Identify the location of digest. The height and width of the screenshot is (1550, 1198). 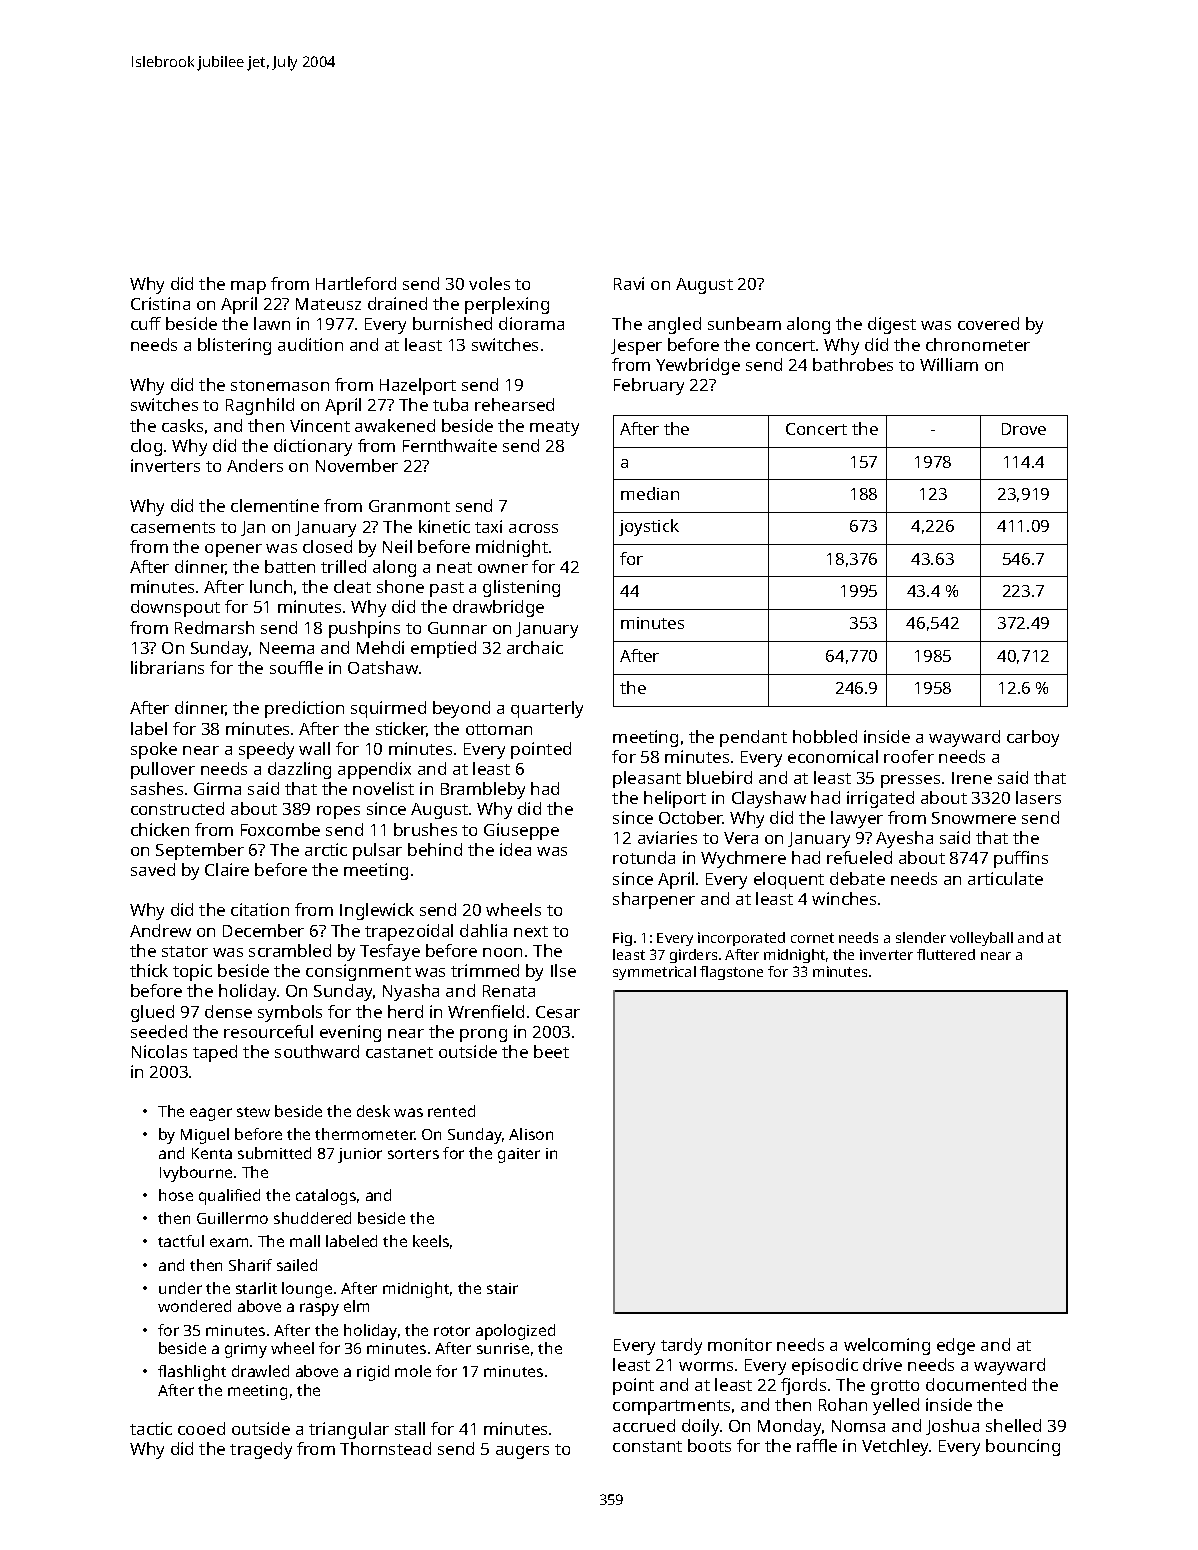
(892, 325).
